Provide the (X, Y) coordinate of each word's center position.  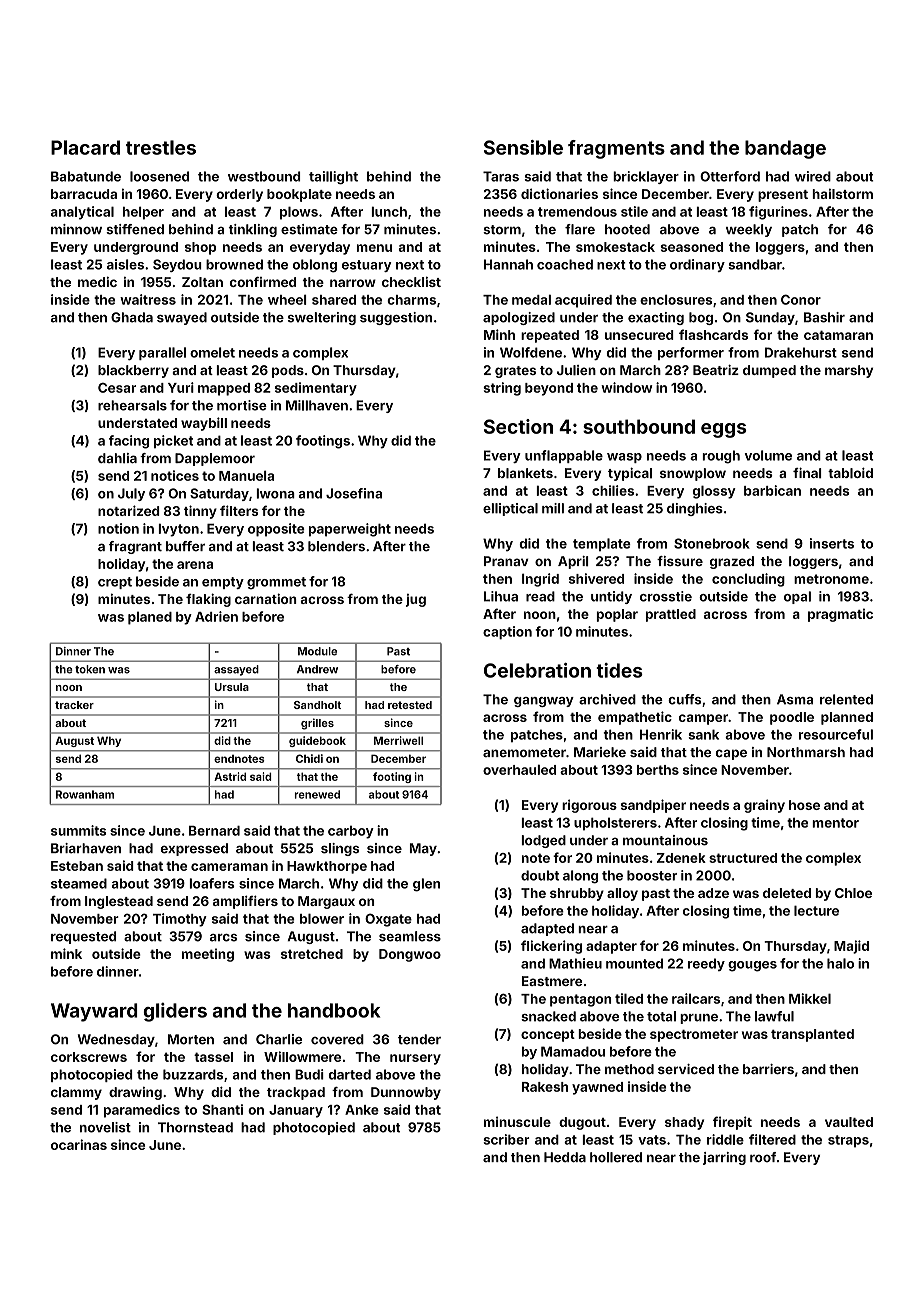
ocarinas (79, 1144)
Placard (85, 147)
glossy (714, 492)
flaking (208, 600)
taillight (333, 177)
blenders (336, 546)
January (296, 1111)
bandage (785, 149)
